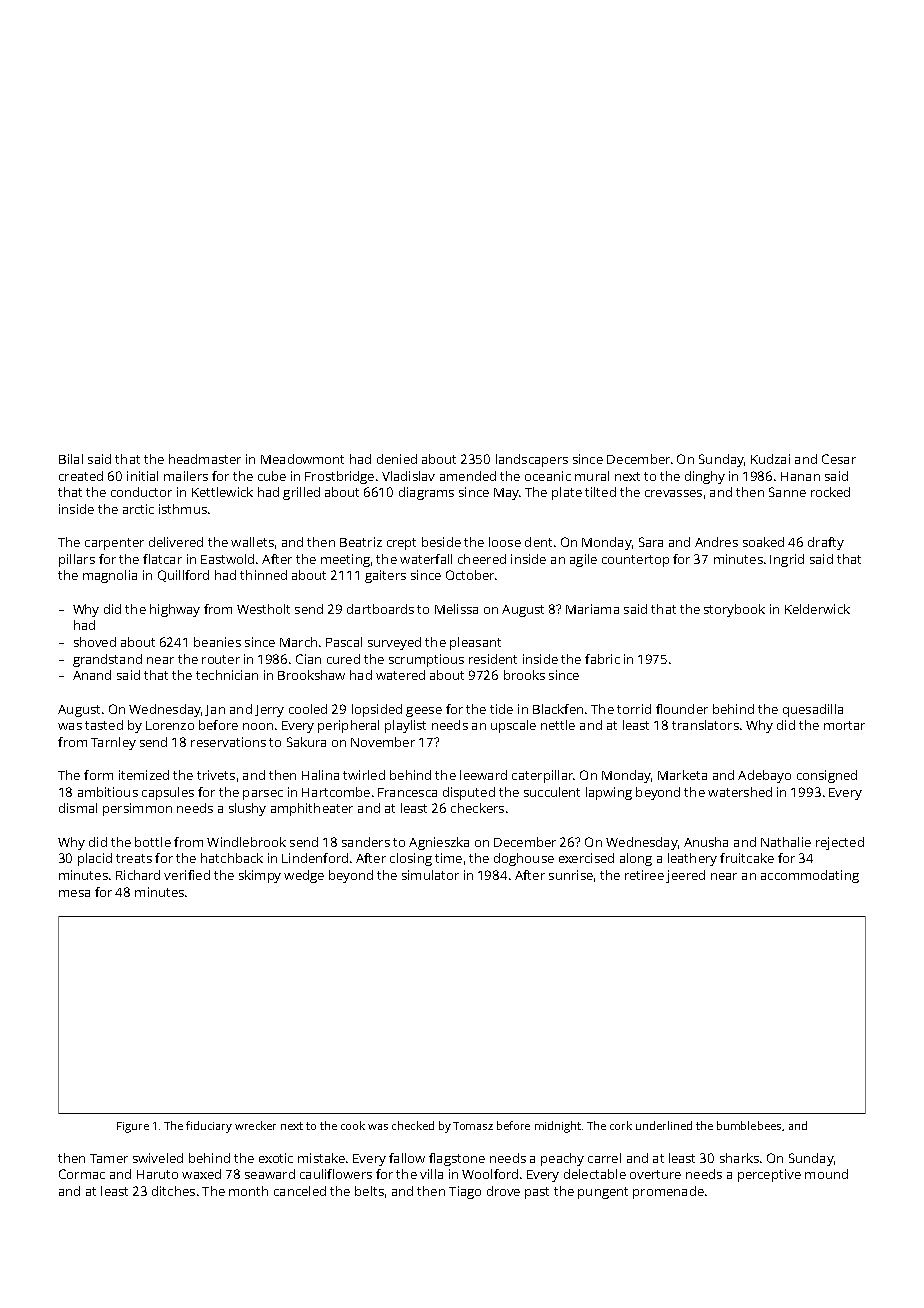  What do you see at coordinates (470, 575) in the screenshot?
I see `October` at bounding box center [470, 575].
